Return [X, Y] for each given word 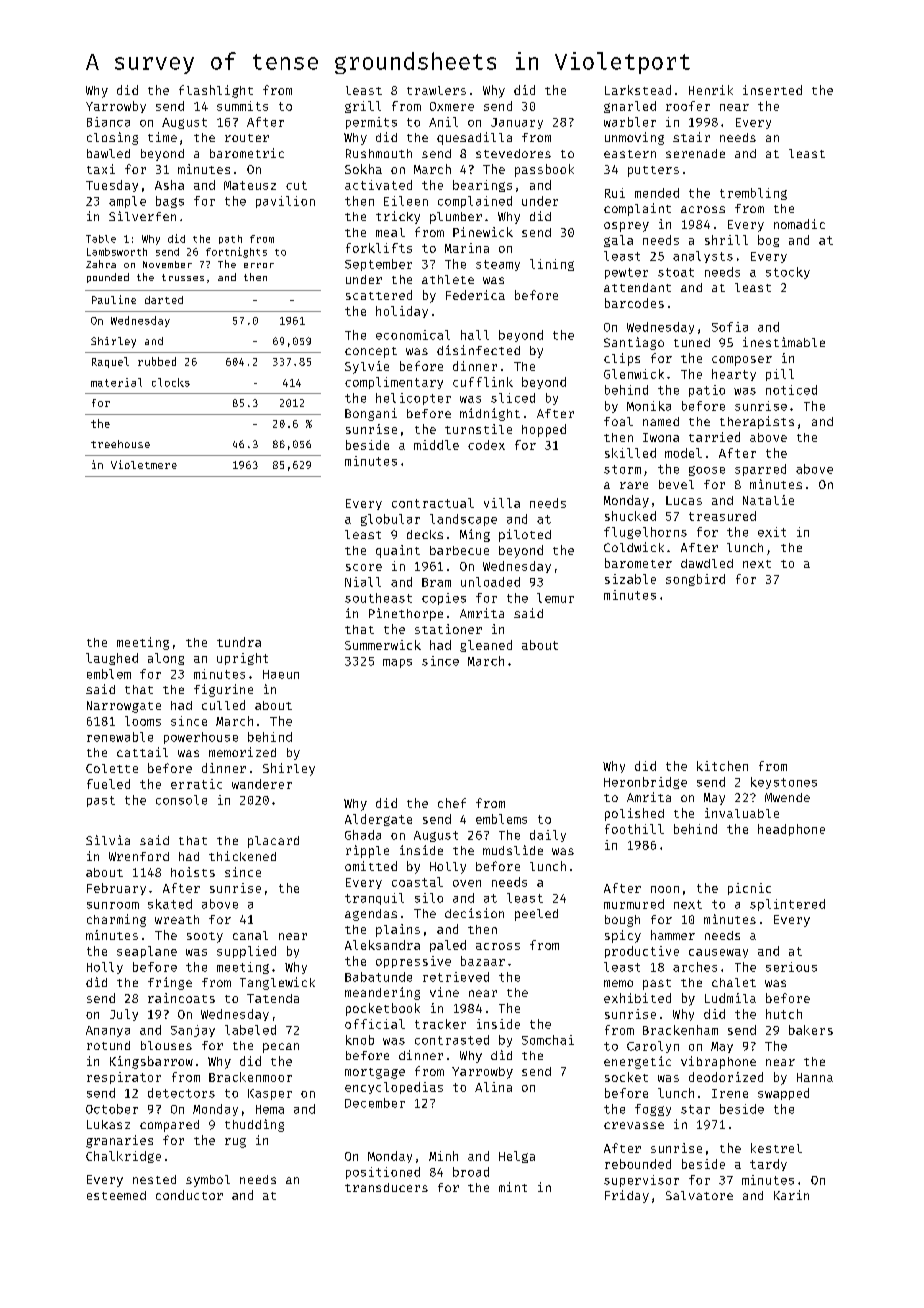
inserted [772, 90]
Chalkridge [123, 1157]
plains [398, 930]
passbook [544, 170]
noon [665, 889]
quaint [398, 551]
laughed [112, 659]
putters [653, 171]
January [517, 123]
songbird [695, 580]
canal [250, 935]
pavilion [285, 202]
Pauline [114, 299]
